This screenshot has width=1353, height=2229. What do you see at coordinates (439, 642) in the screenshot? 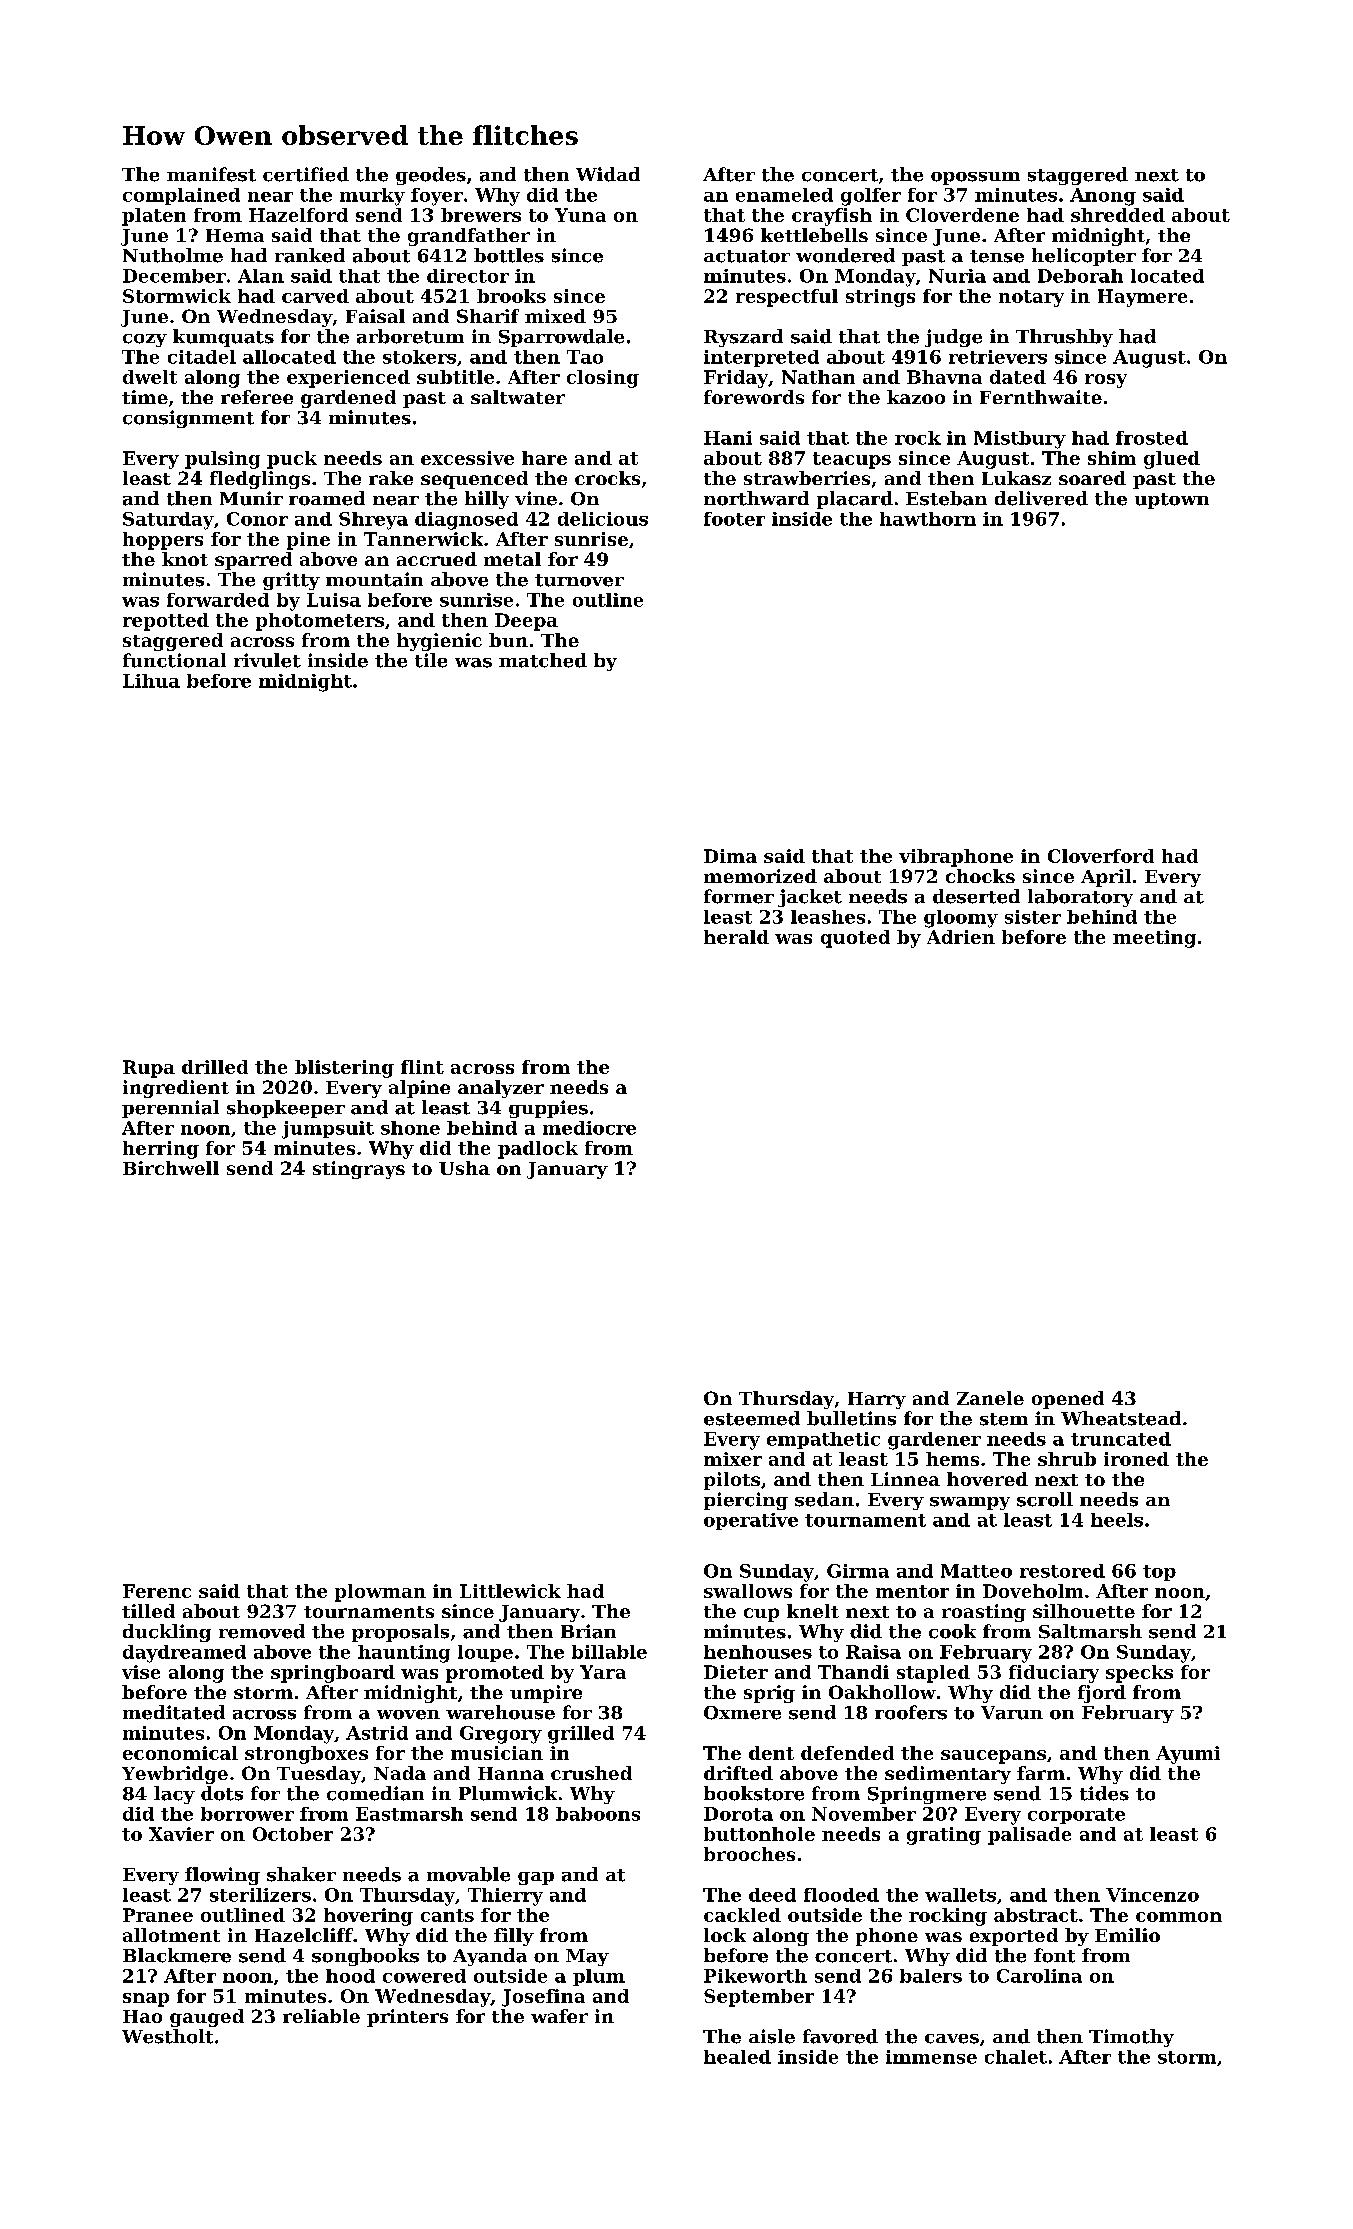
I see `hygienic` at bounding box center [439, 642].
